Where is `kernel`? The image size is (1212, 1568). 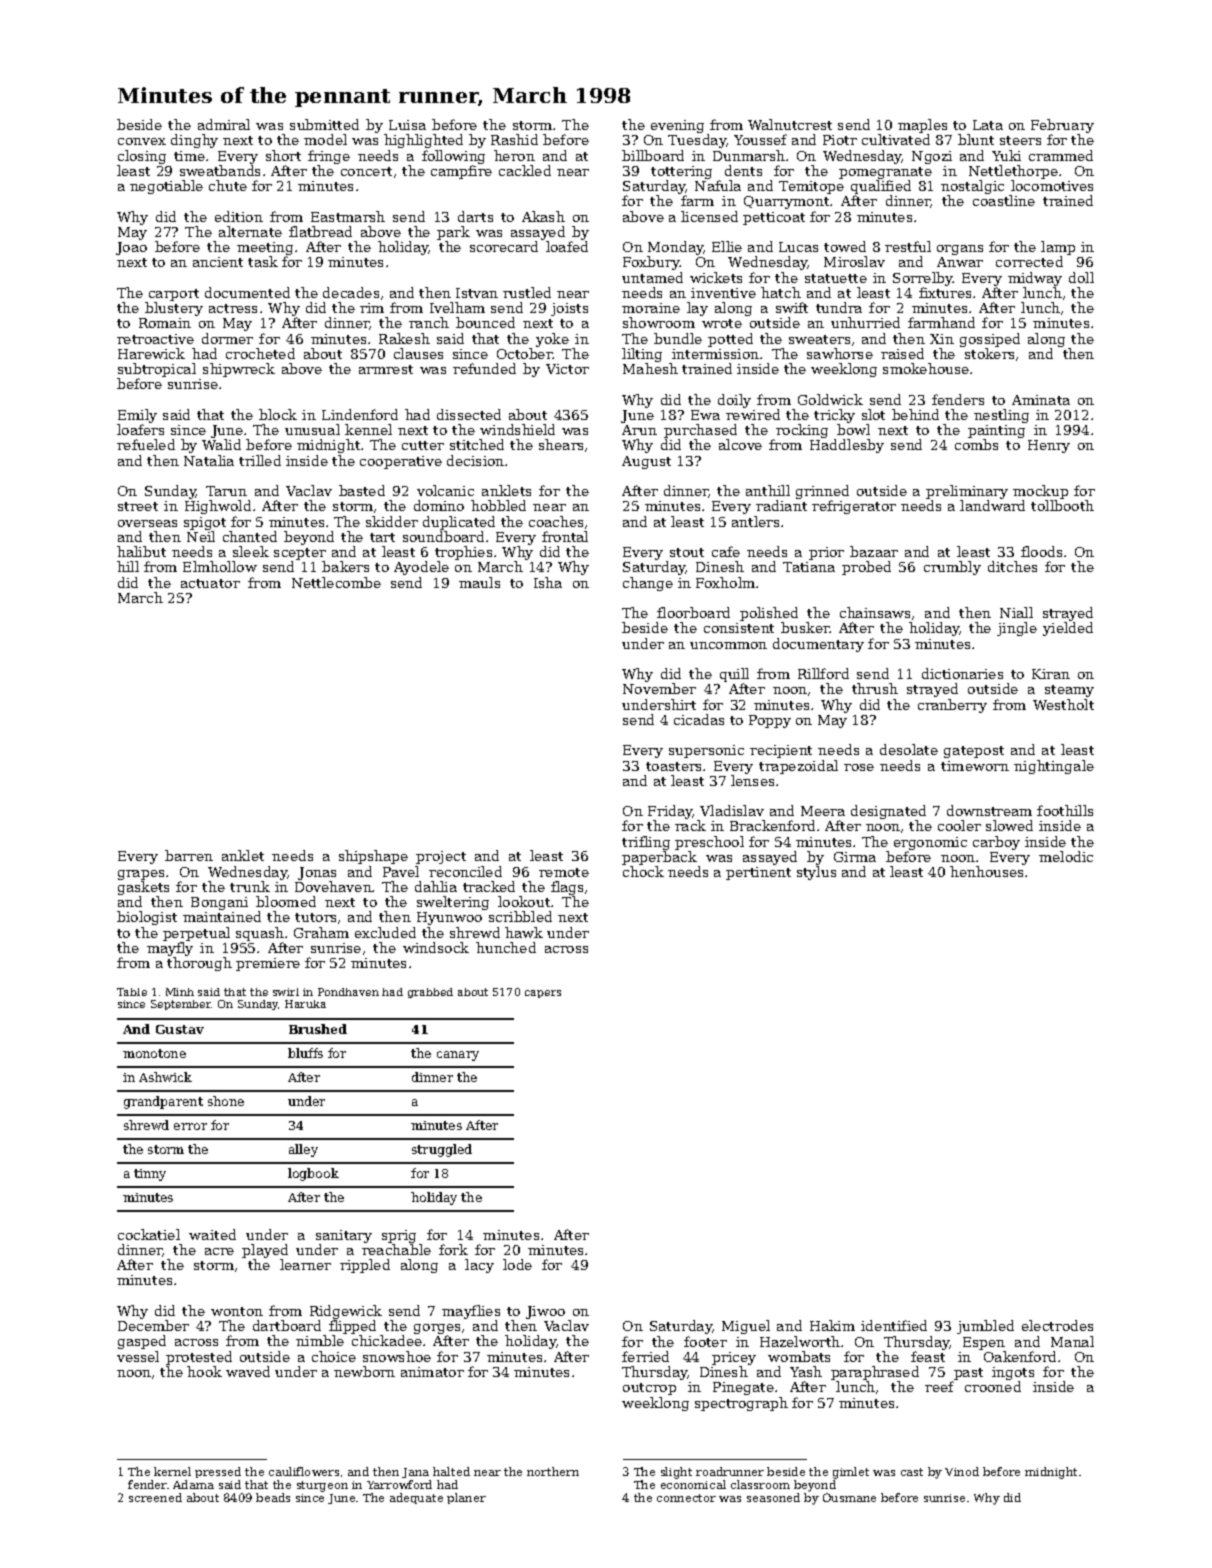 kernel is located at coordinates (172, 1471).
